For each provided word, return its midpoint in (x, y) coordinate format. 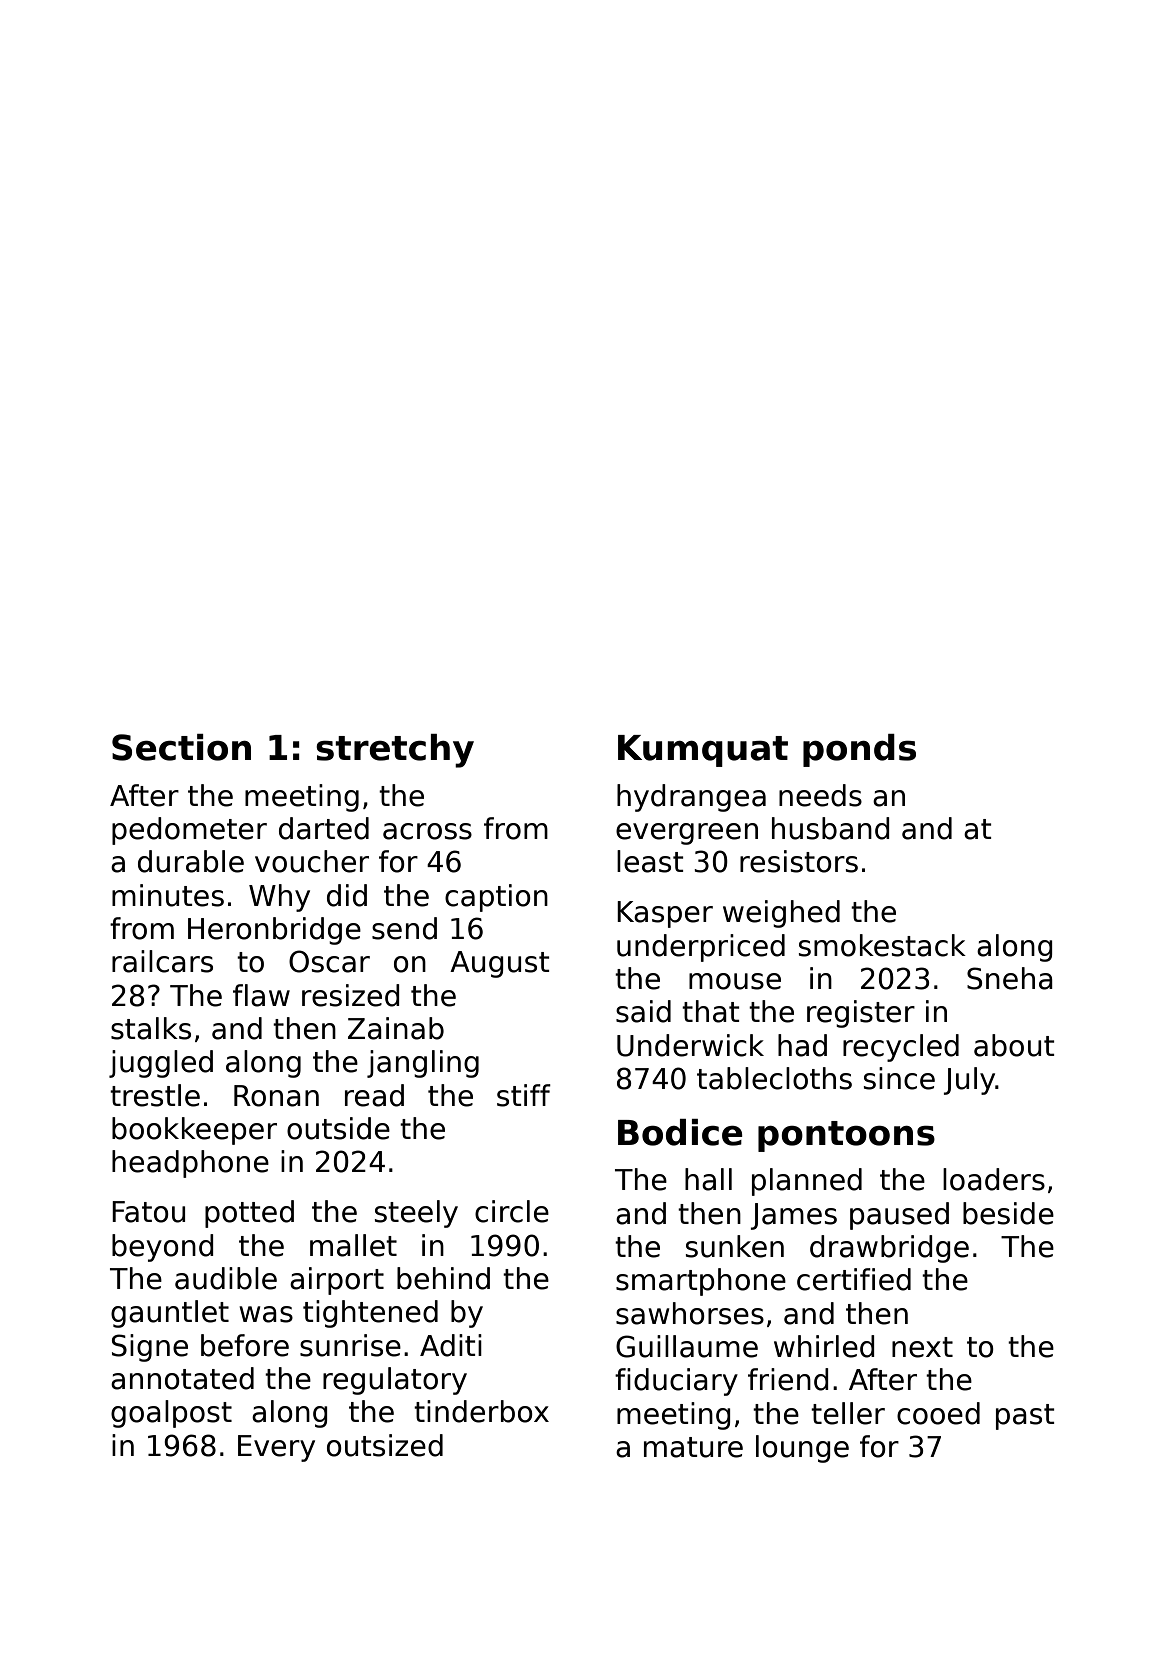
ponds (859, 750)
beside (1008, 1213)
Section (181, 747)
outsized (385, 1445)
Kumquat (703, 751)
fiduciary (676, 1382)
